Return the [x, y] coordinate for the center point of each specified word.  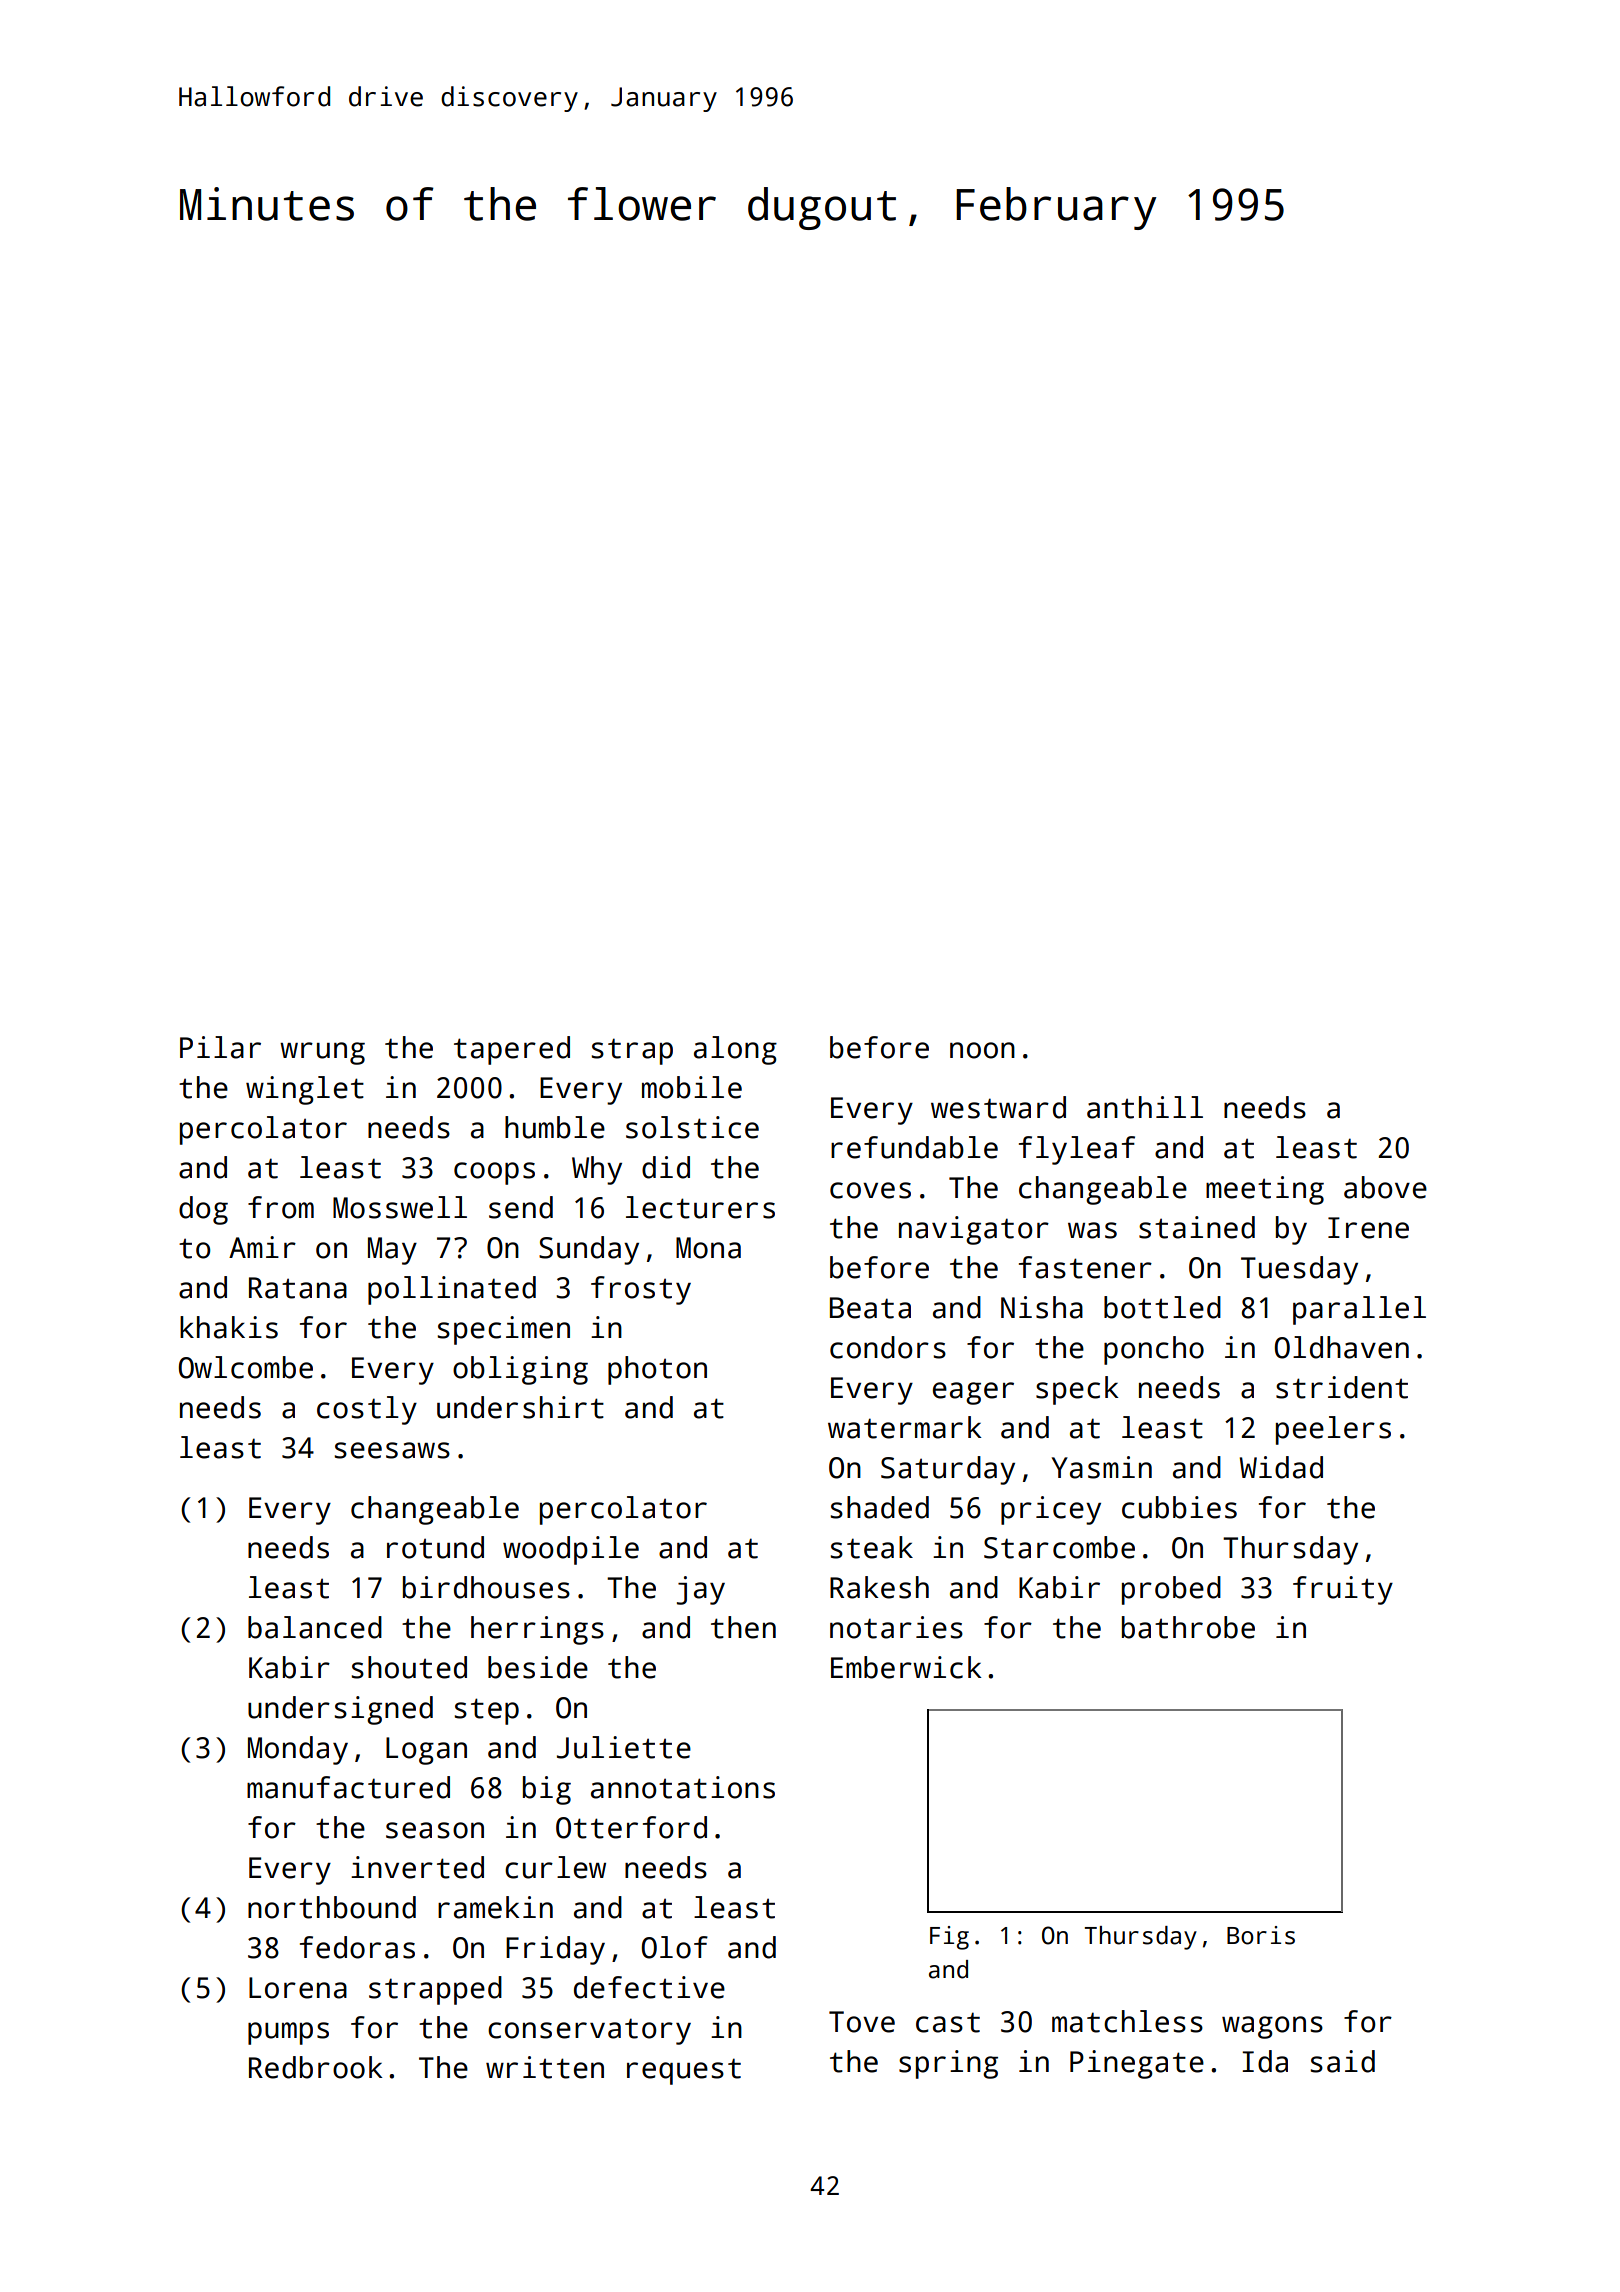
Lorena [298, 1988]
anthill [1145, 1107]
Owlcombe [246, 1367]
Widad [1281, 1467]
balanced [315, 1627]
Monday [298, 1750]
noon [982, 1050]
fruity [1343, 1590]
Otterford [631, 1827]
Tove [862, 2022]
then [743, 1627]
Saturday [948, 1470]
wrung [322, 1053]
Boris [1261, 1935]
